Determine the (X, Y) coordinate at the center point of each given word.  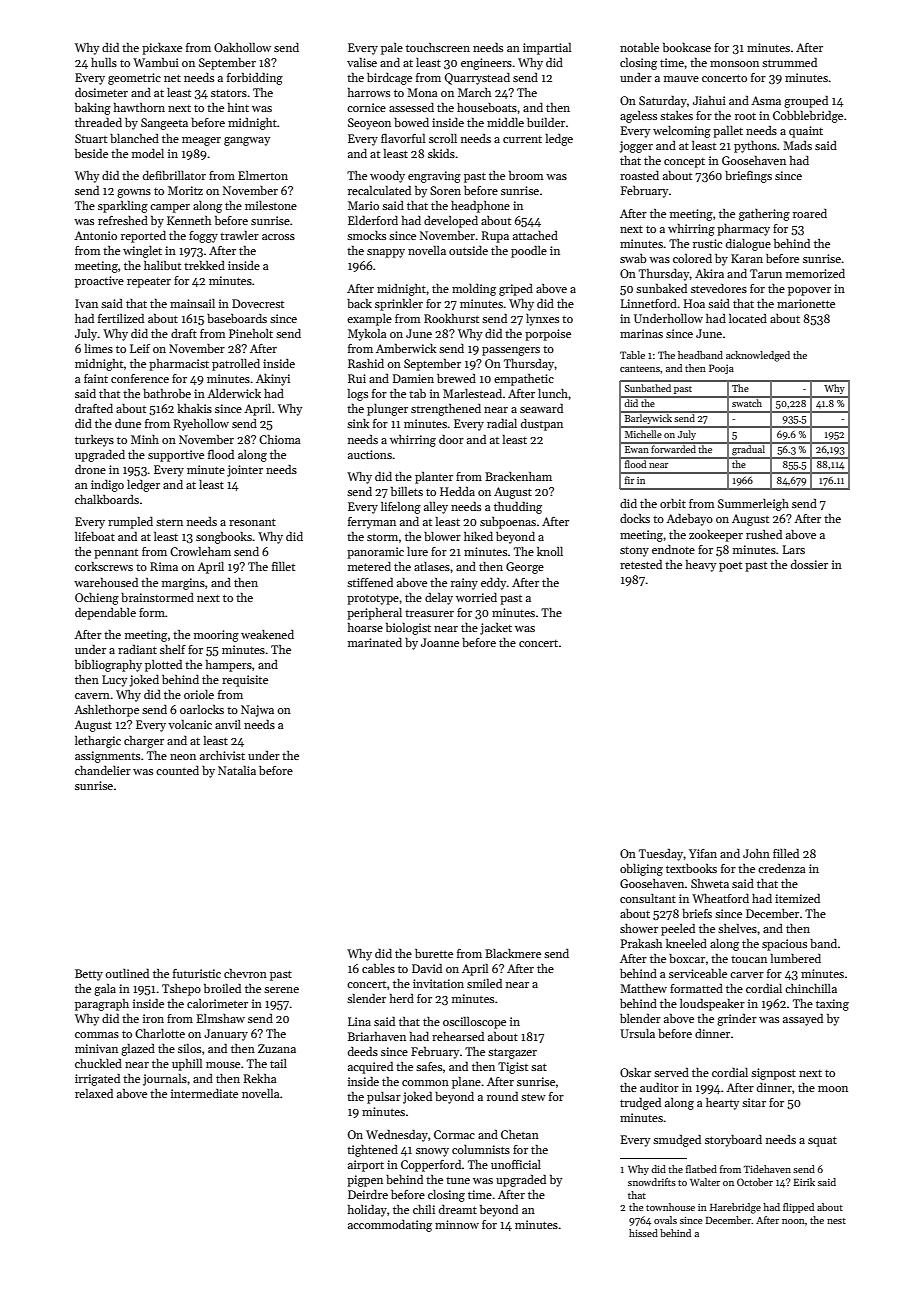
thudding (518, 508)
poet (730, 567)
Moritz (185, 190)
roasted (639, 175)
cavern (92, 696)
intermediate (204, 1093)
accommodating (390, 1226)
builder (546, 122)
